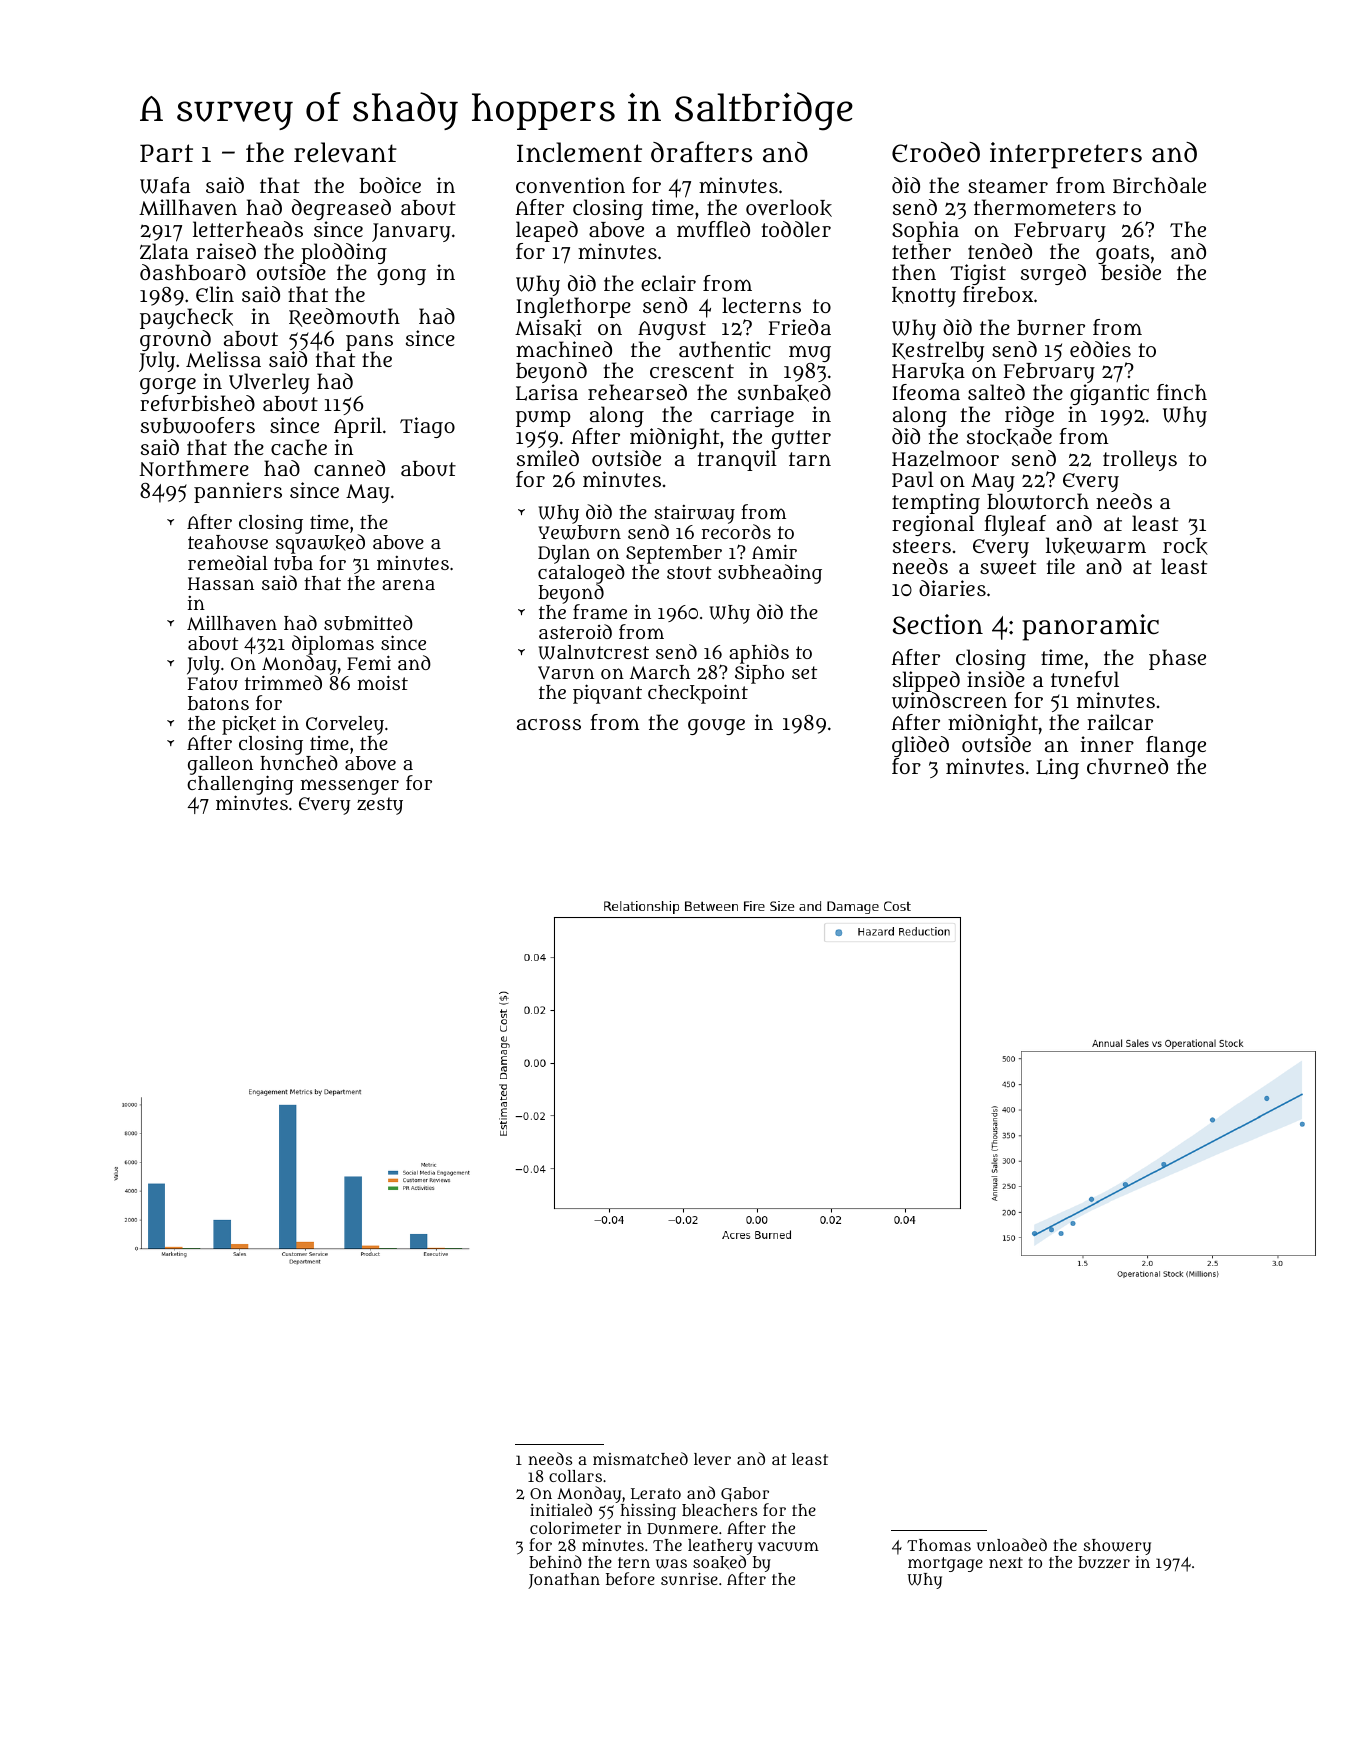 The width and height of the screenshot is (1347, 1743). I want to click on challenging, so click(240, 786).
